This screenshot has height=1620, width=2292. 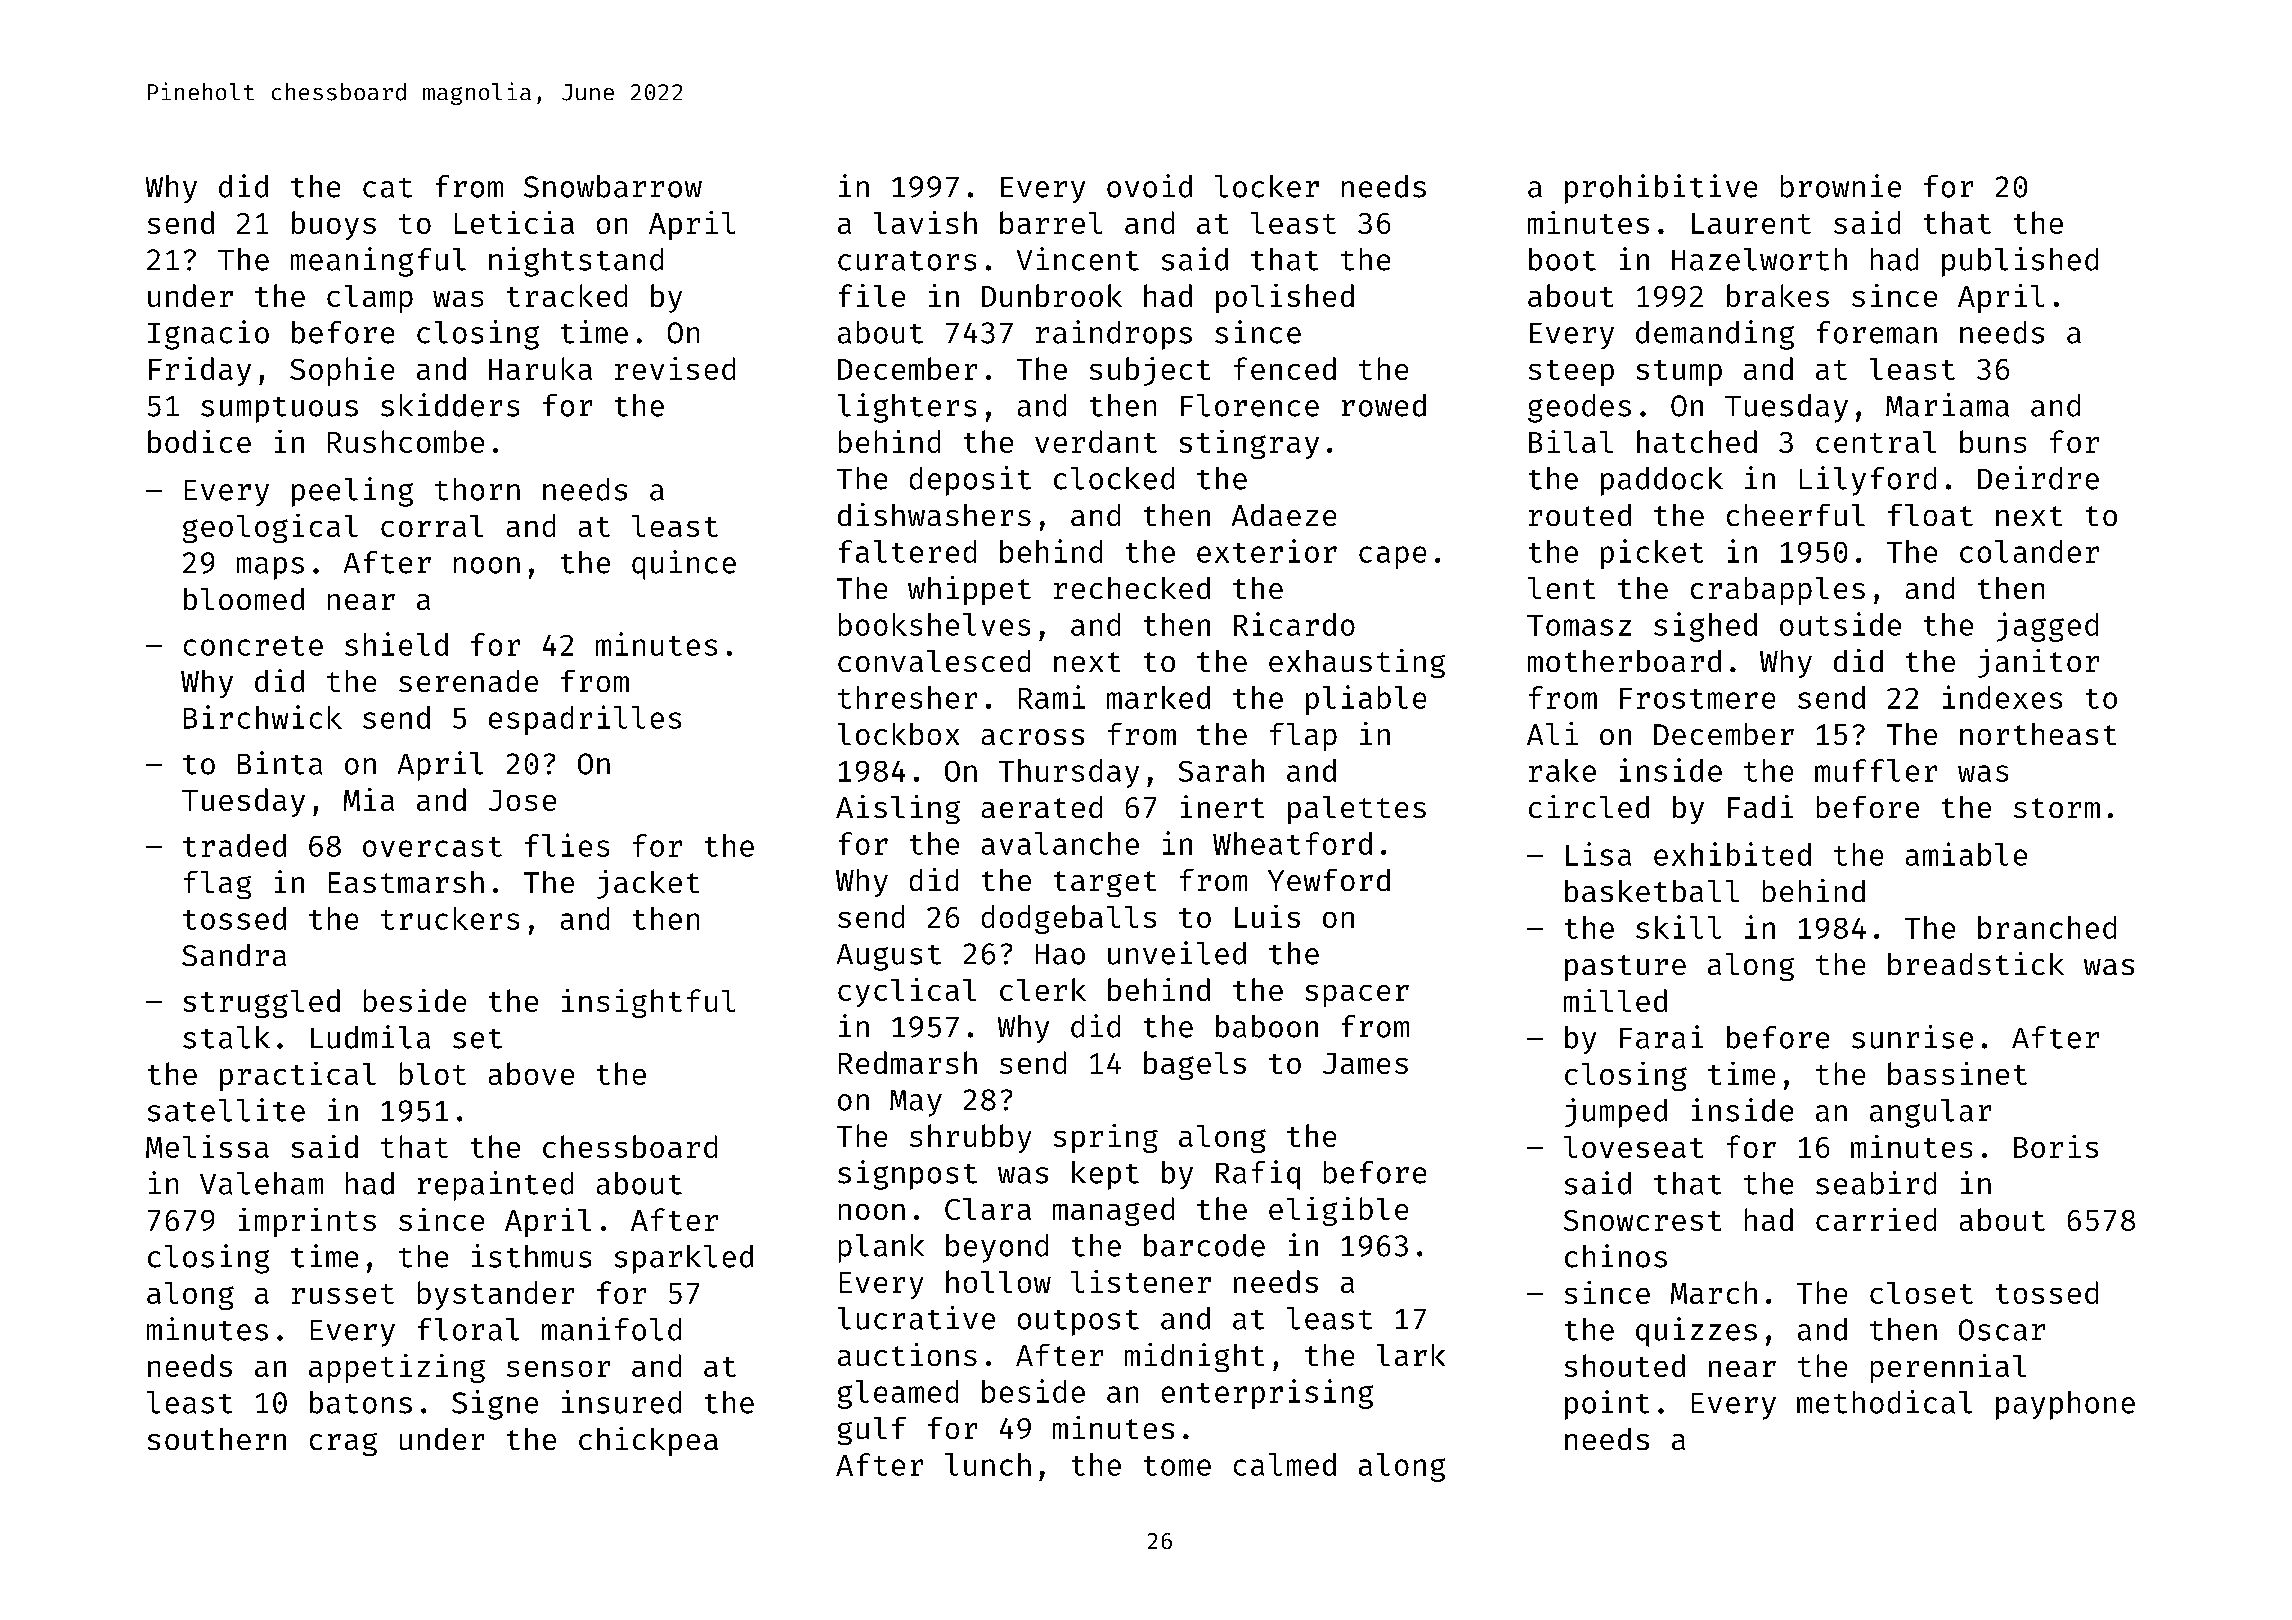 I want to click on payphone, so click(x=2065, y=1405).
